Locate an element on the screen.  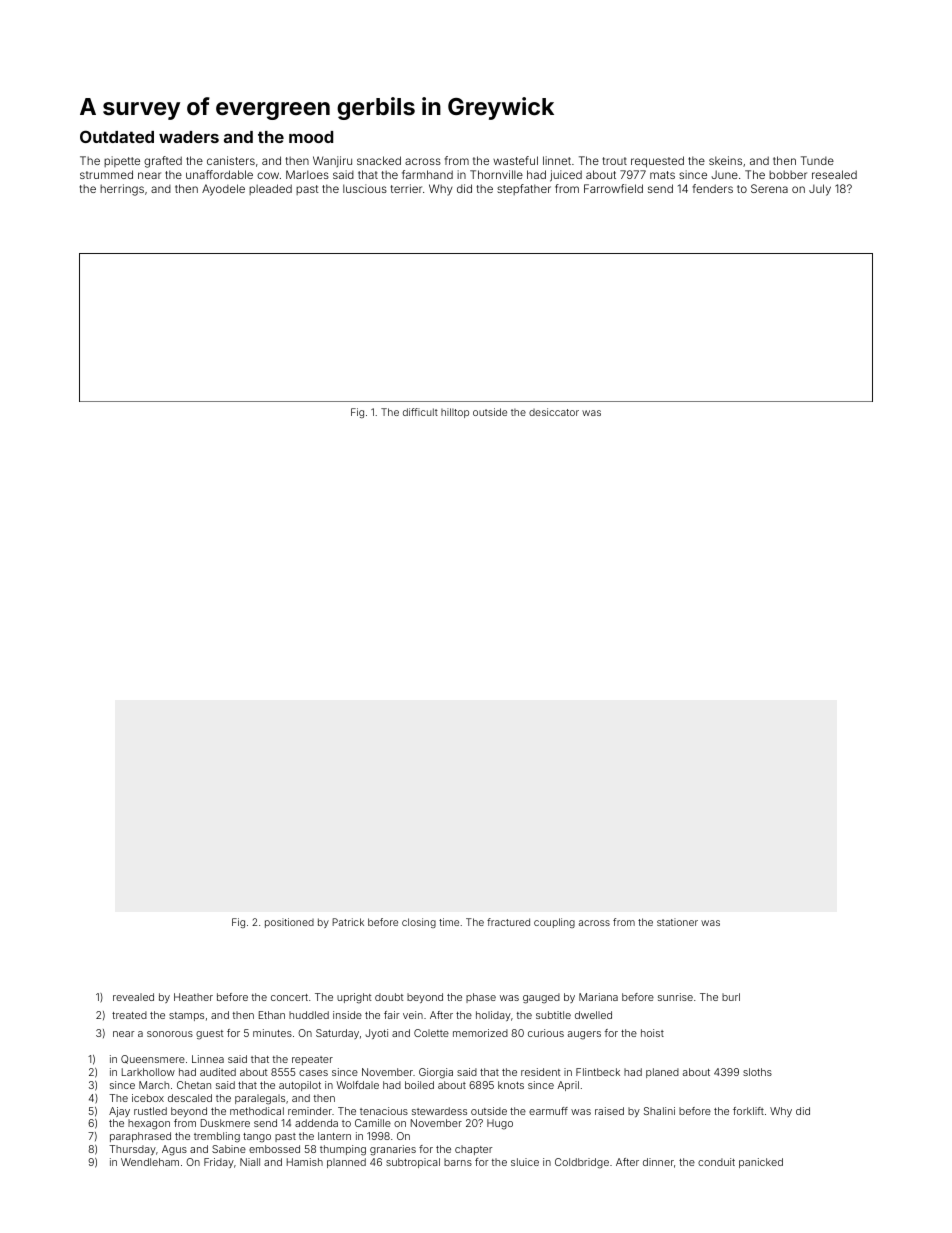
hilltop is located at coordinates (455, 413).
